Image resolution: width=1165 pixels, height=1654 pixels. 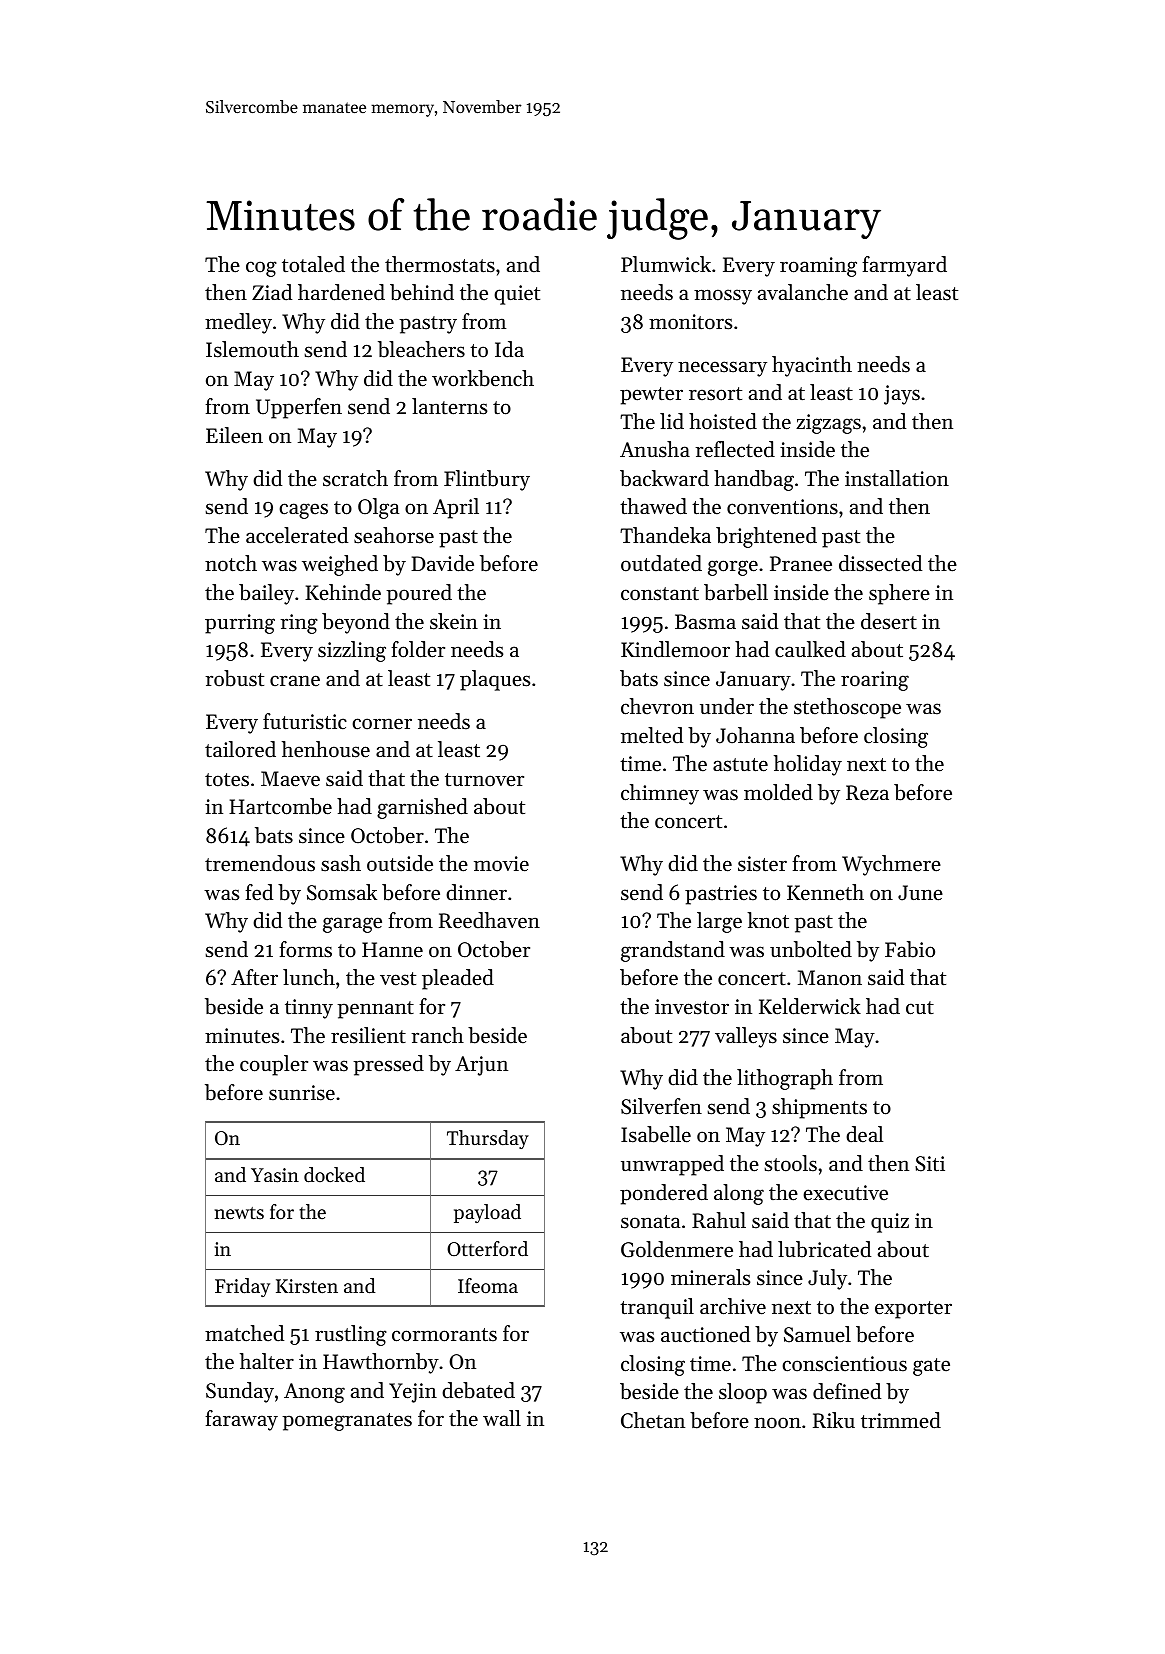 I want to click on pomegranates, so click(x=347, y=1422).
